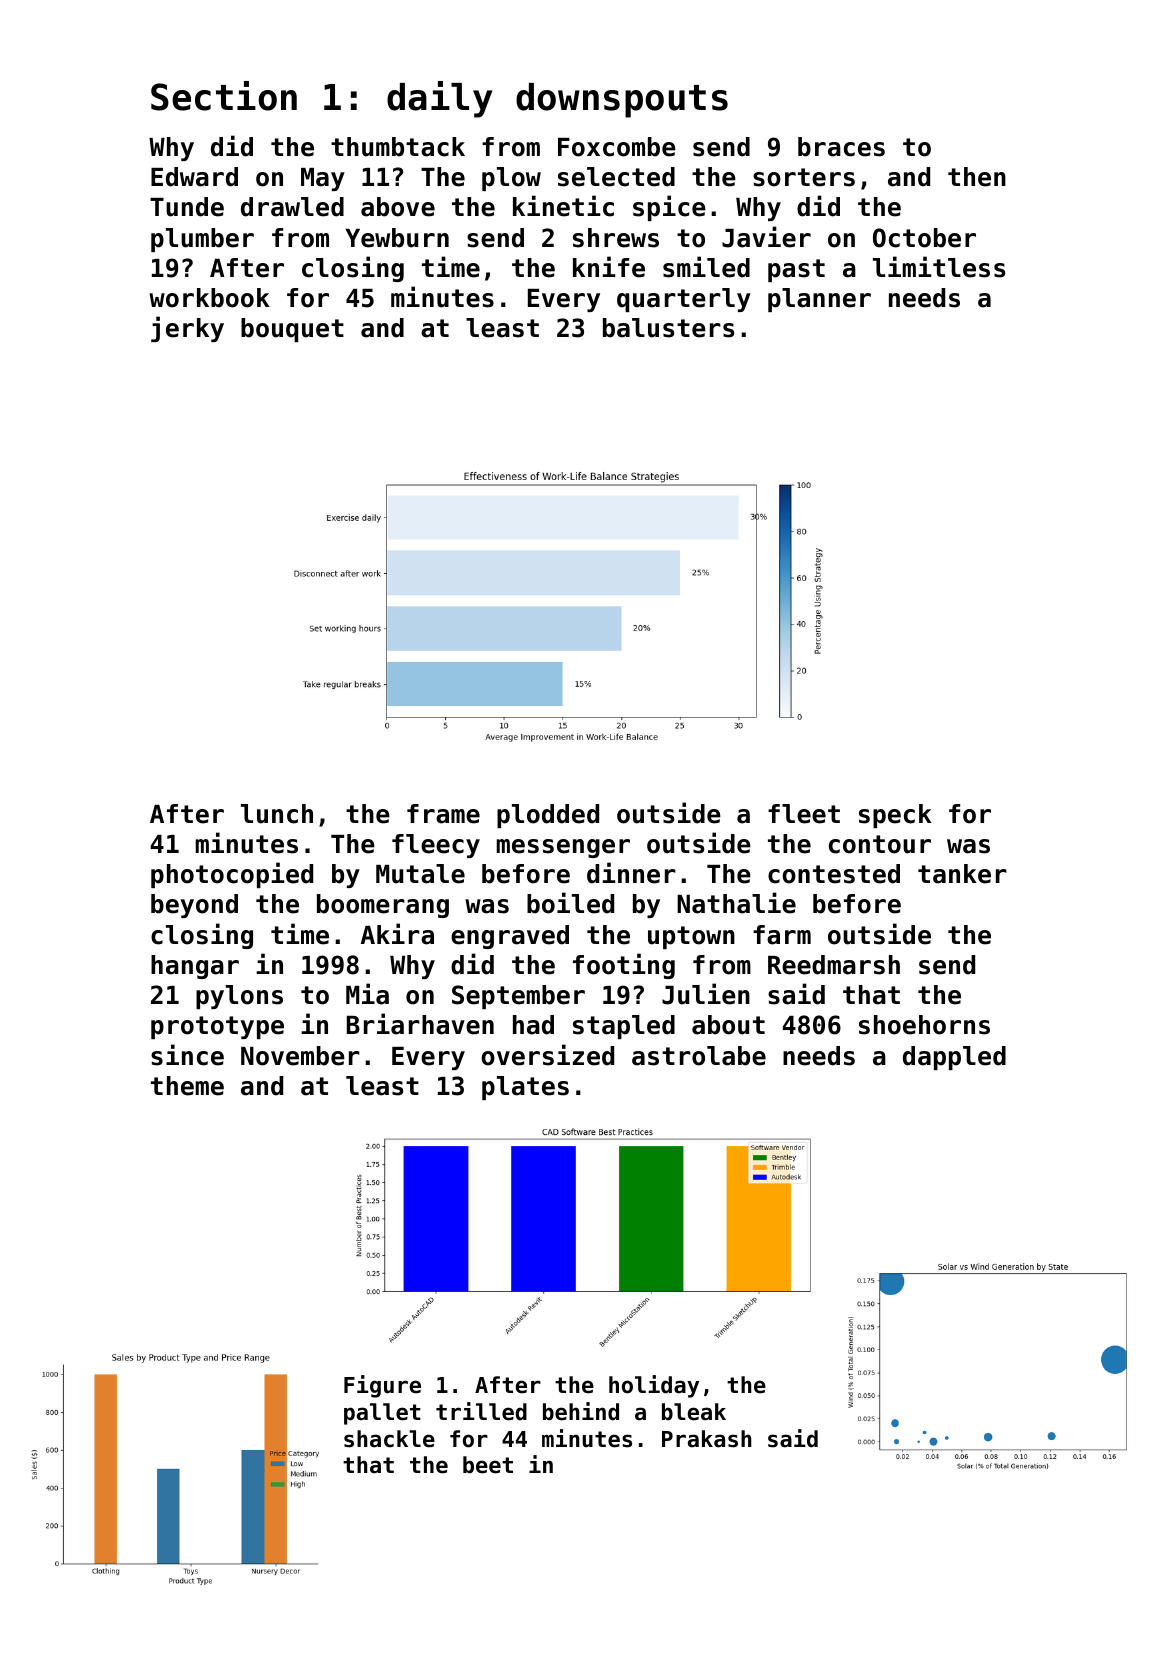 Image resolution: width=1165 pixels, height=1654 pixels. Describe the element at coordinates (389, 1439) in the screenshot. I see `shackle` at that location.
